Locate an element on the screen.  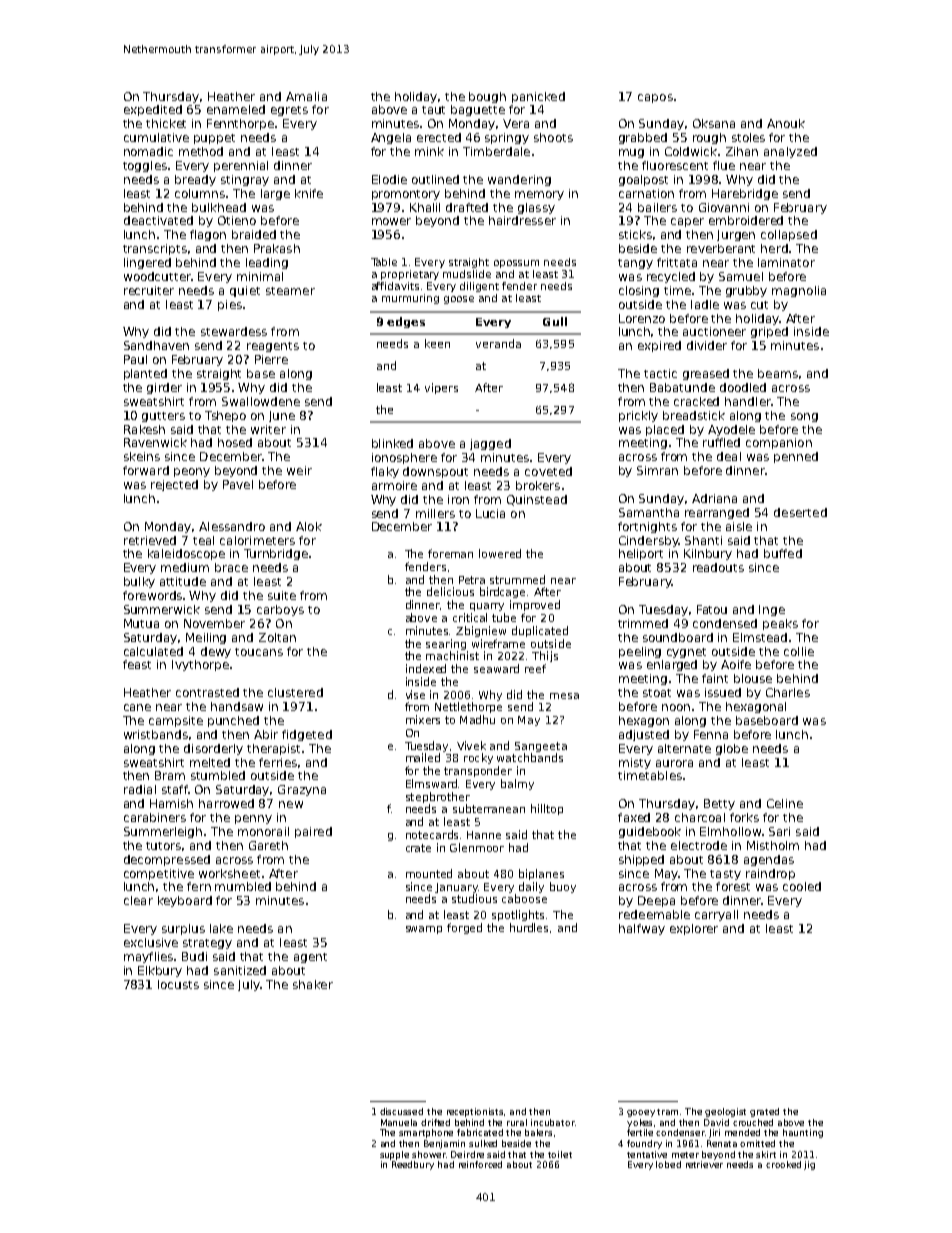
tram is located at coordinates (667, 1112).
